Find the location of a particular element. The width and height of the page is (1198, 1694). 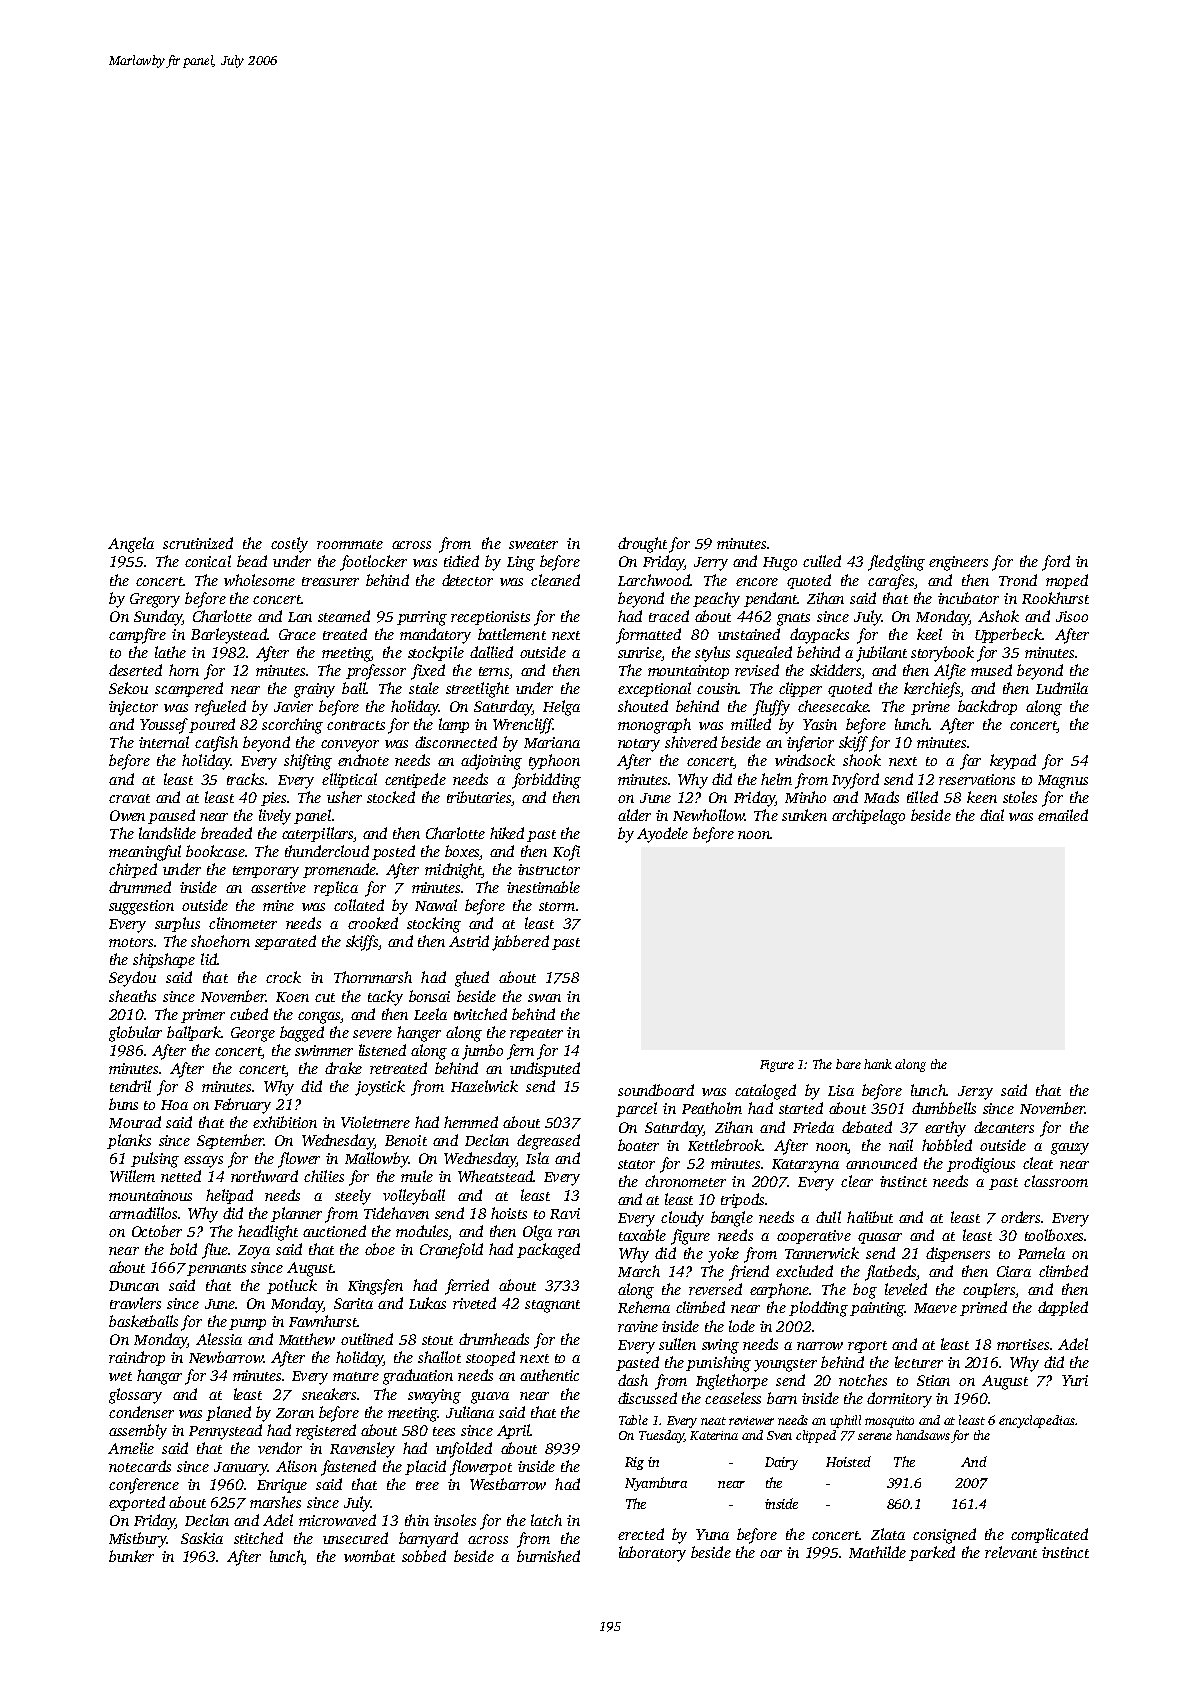

Jerry is located at coordinates (711, 564).
